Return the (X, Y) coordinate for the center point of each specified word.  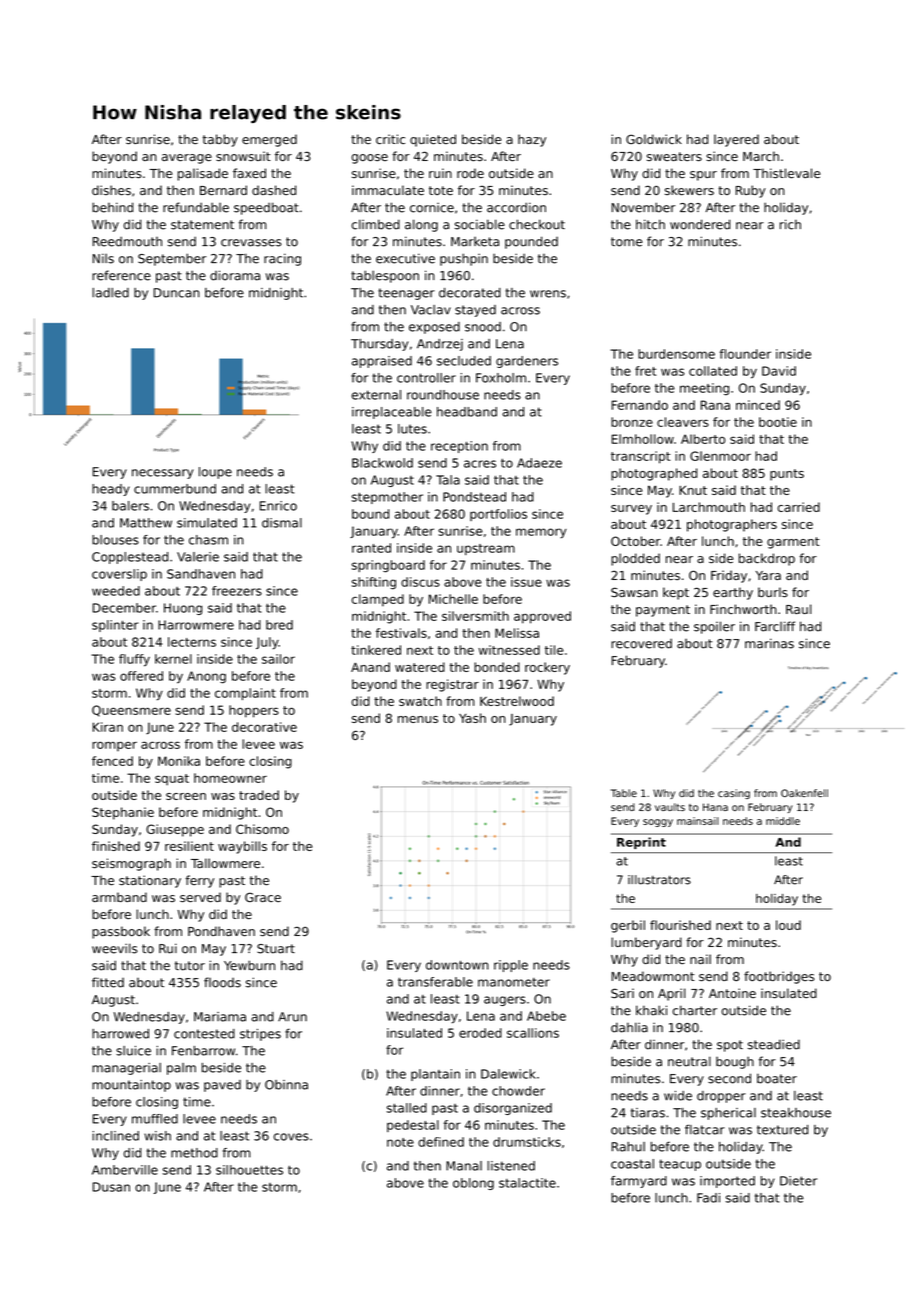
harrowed (120, 1034)
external (376, 395)
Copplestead (130, 558)
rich (790, 224)
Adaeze (539, 463)
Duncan (177, 293)
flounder (745, 354)
